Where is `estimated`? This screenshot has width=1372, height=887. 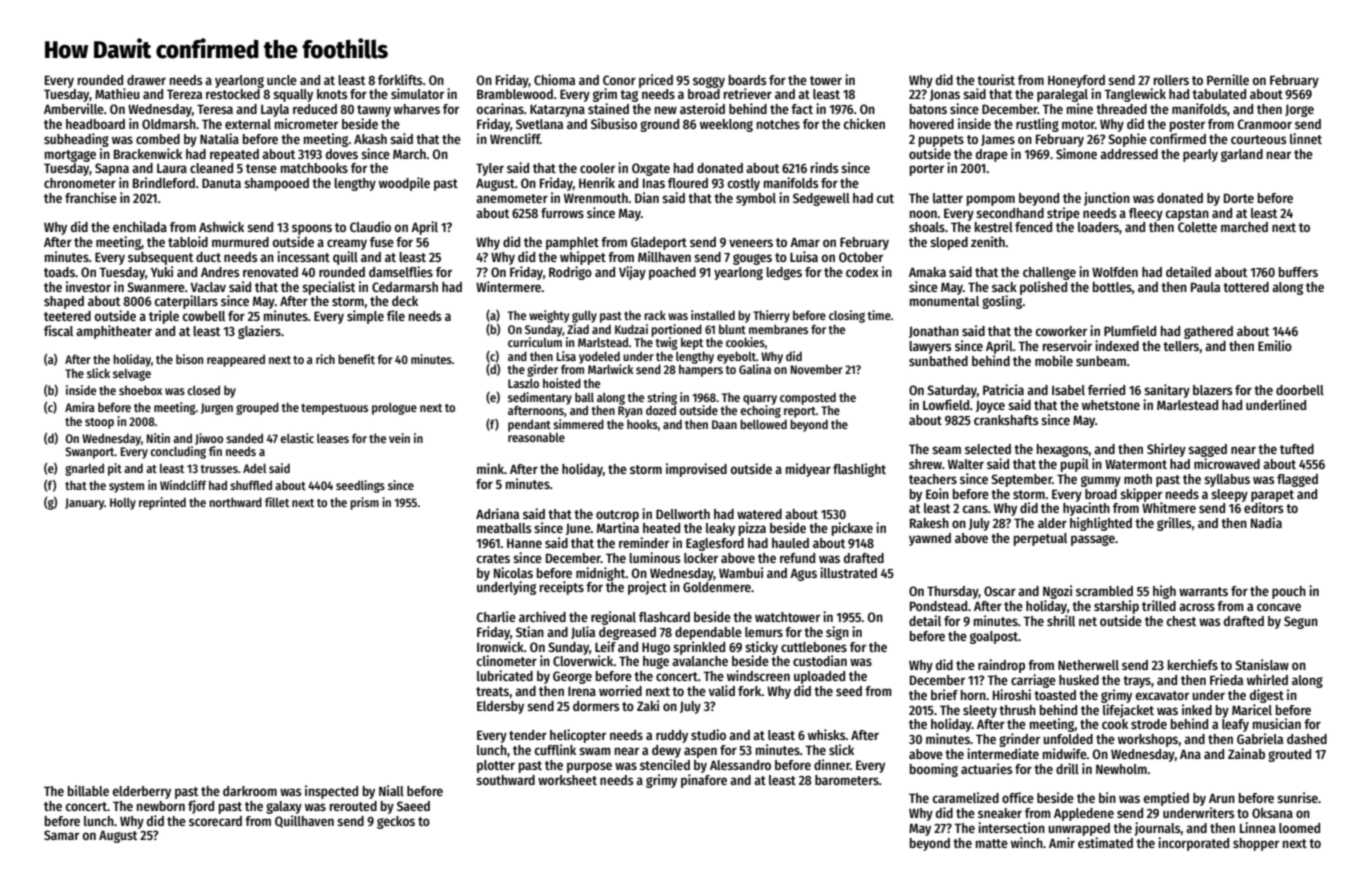 estimated is located at coordinates (1105, 842).
